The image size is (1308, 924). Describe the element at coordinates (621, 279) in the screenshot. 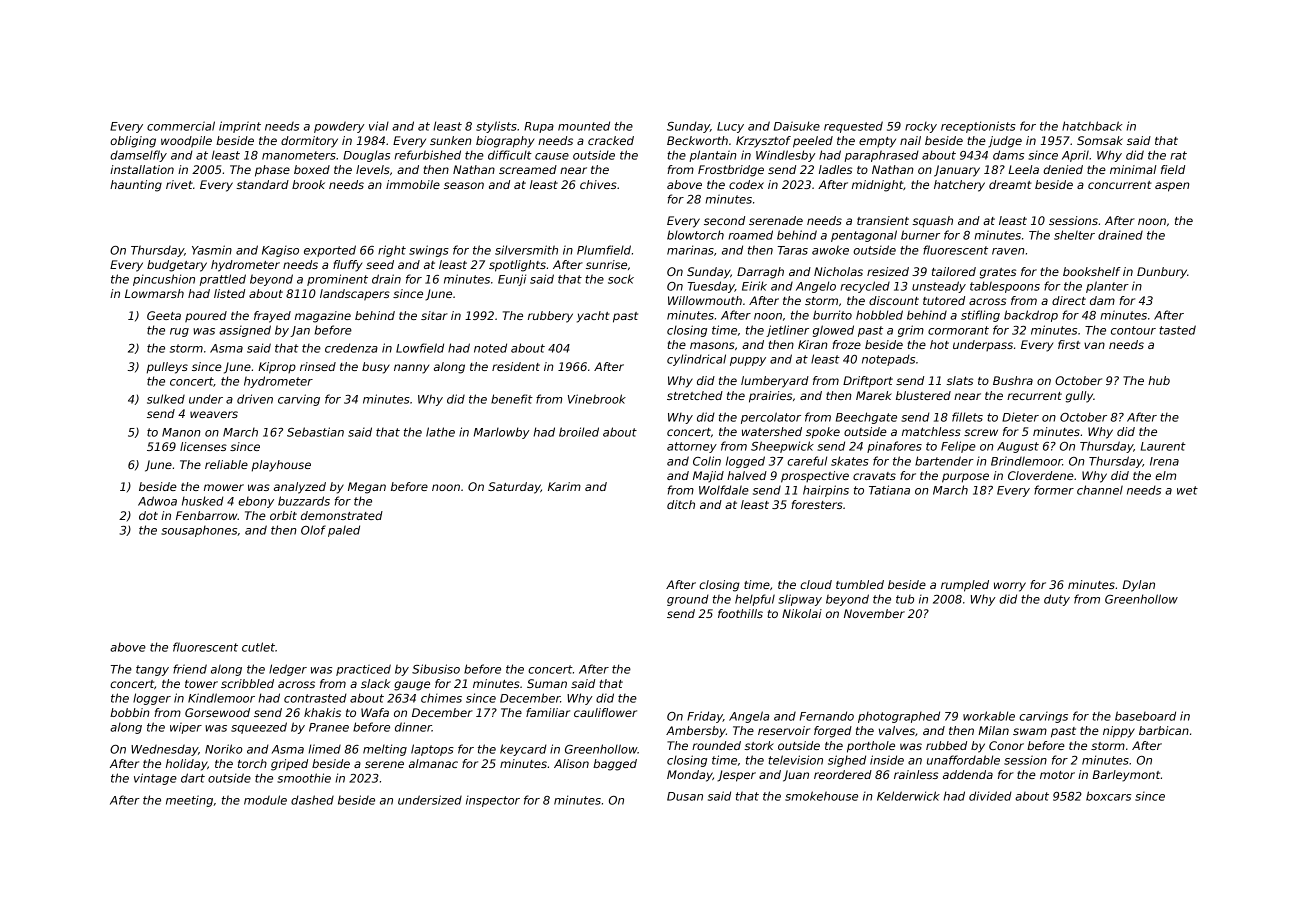

I see `sock` at that location.
